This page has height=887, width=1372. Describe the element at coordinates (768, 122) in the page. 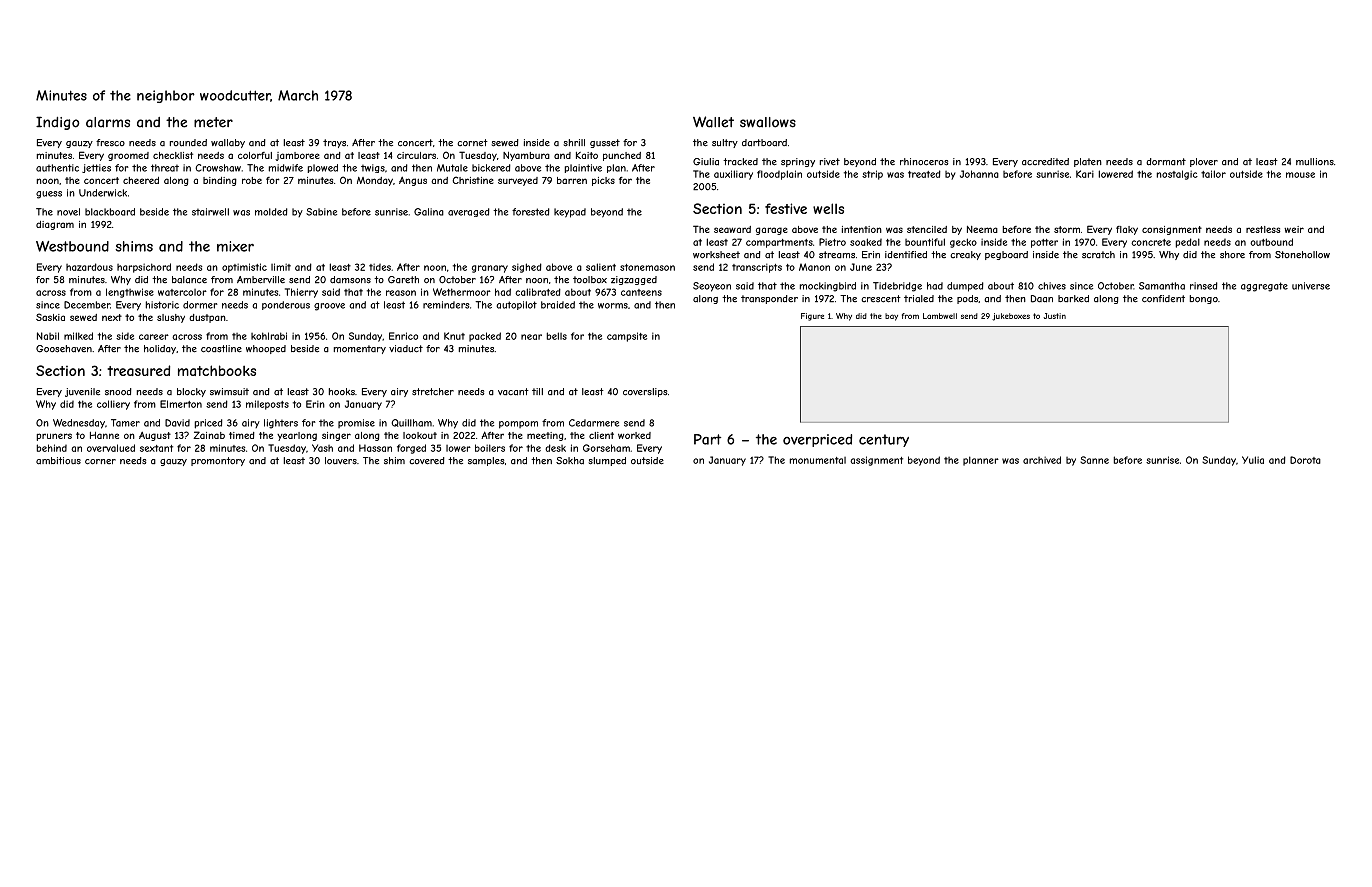

I see `swallows` at that location.
